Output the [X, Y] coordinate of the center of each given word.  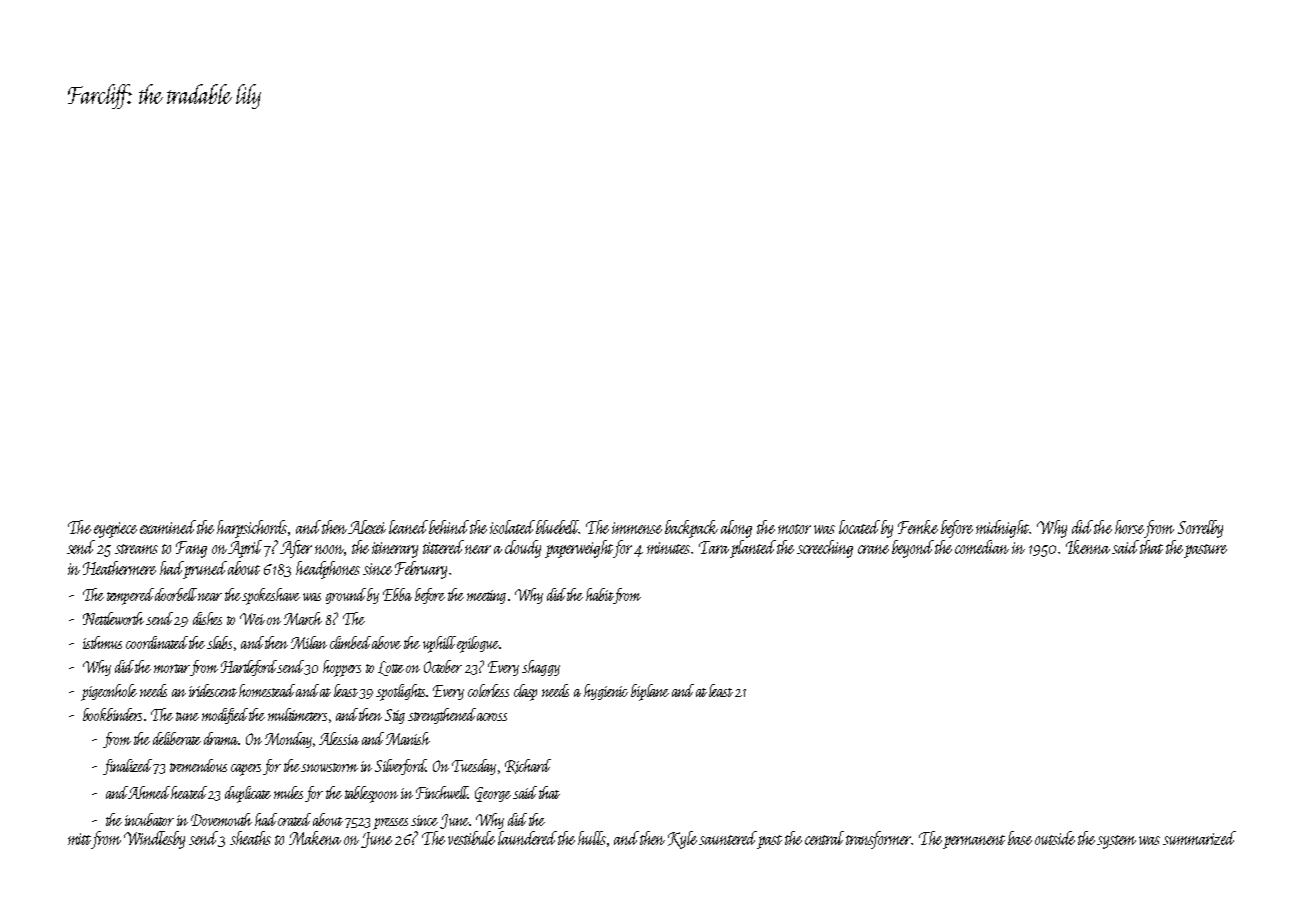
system [1116, 842]
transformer [879, 840]
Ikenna [1088, 547]
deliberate [177, 738]
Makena [315, 838]
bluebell [558, 527]
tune [187, 716]
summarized [1199, 838]
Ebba [397, 594]
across [492, 717]
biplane [650, 692]
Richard [528, 766]
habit [599, 594]
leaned [408, 527]
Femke [918, 527]
